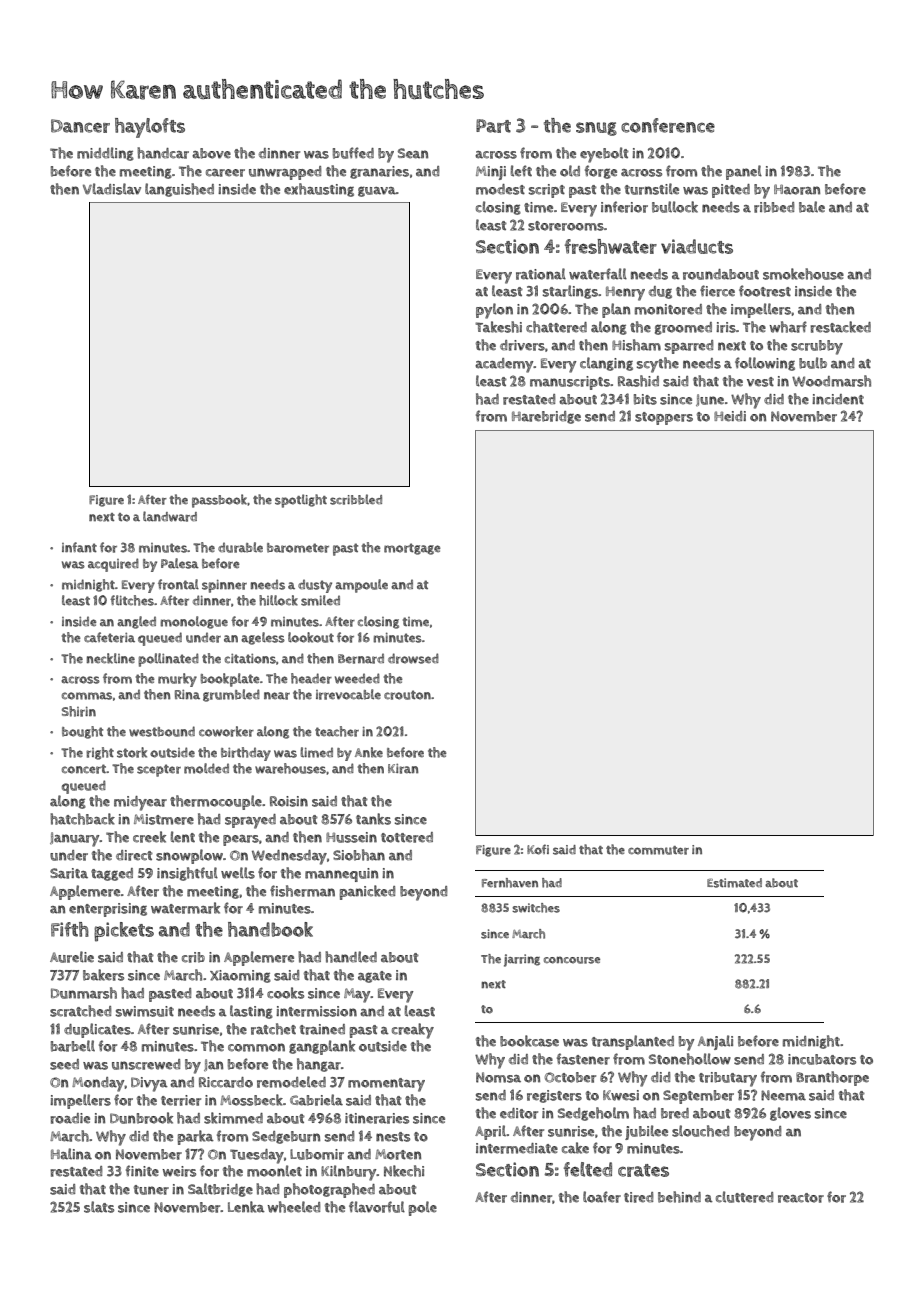 This screenshot has height=1308, width=924. I want to click on acquired, so click(113, 565).
